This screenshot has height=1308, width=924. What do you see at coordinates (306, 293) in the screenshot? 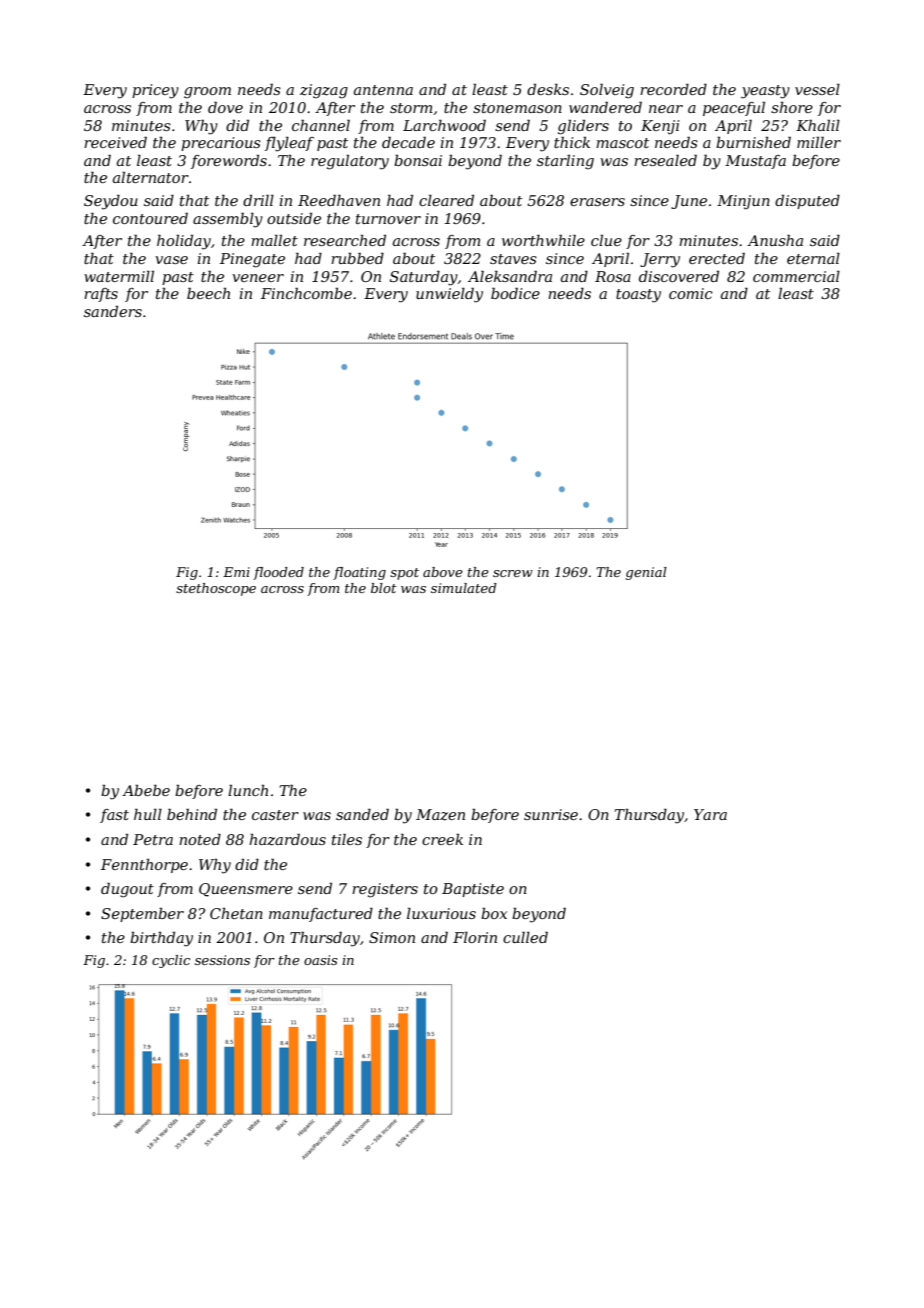
I see `Finchcombe` at bounding box center [306, 293].
